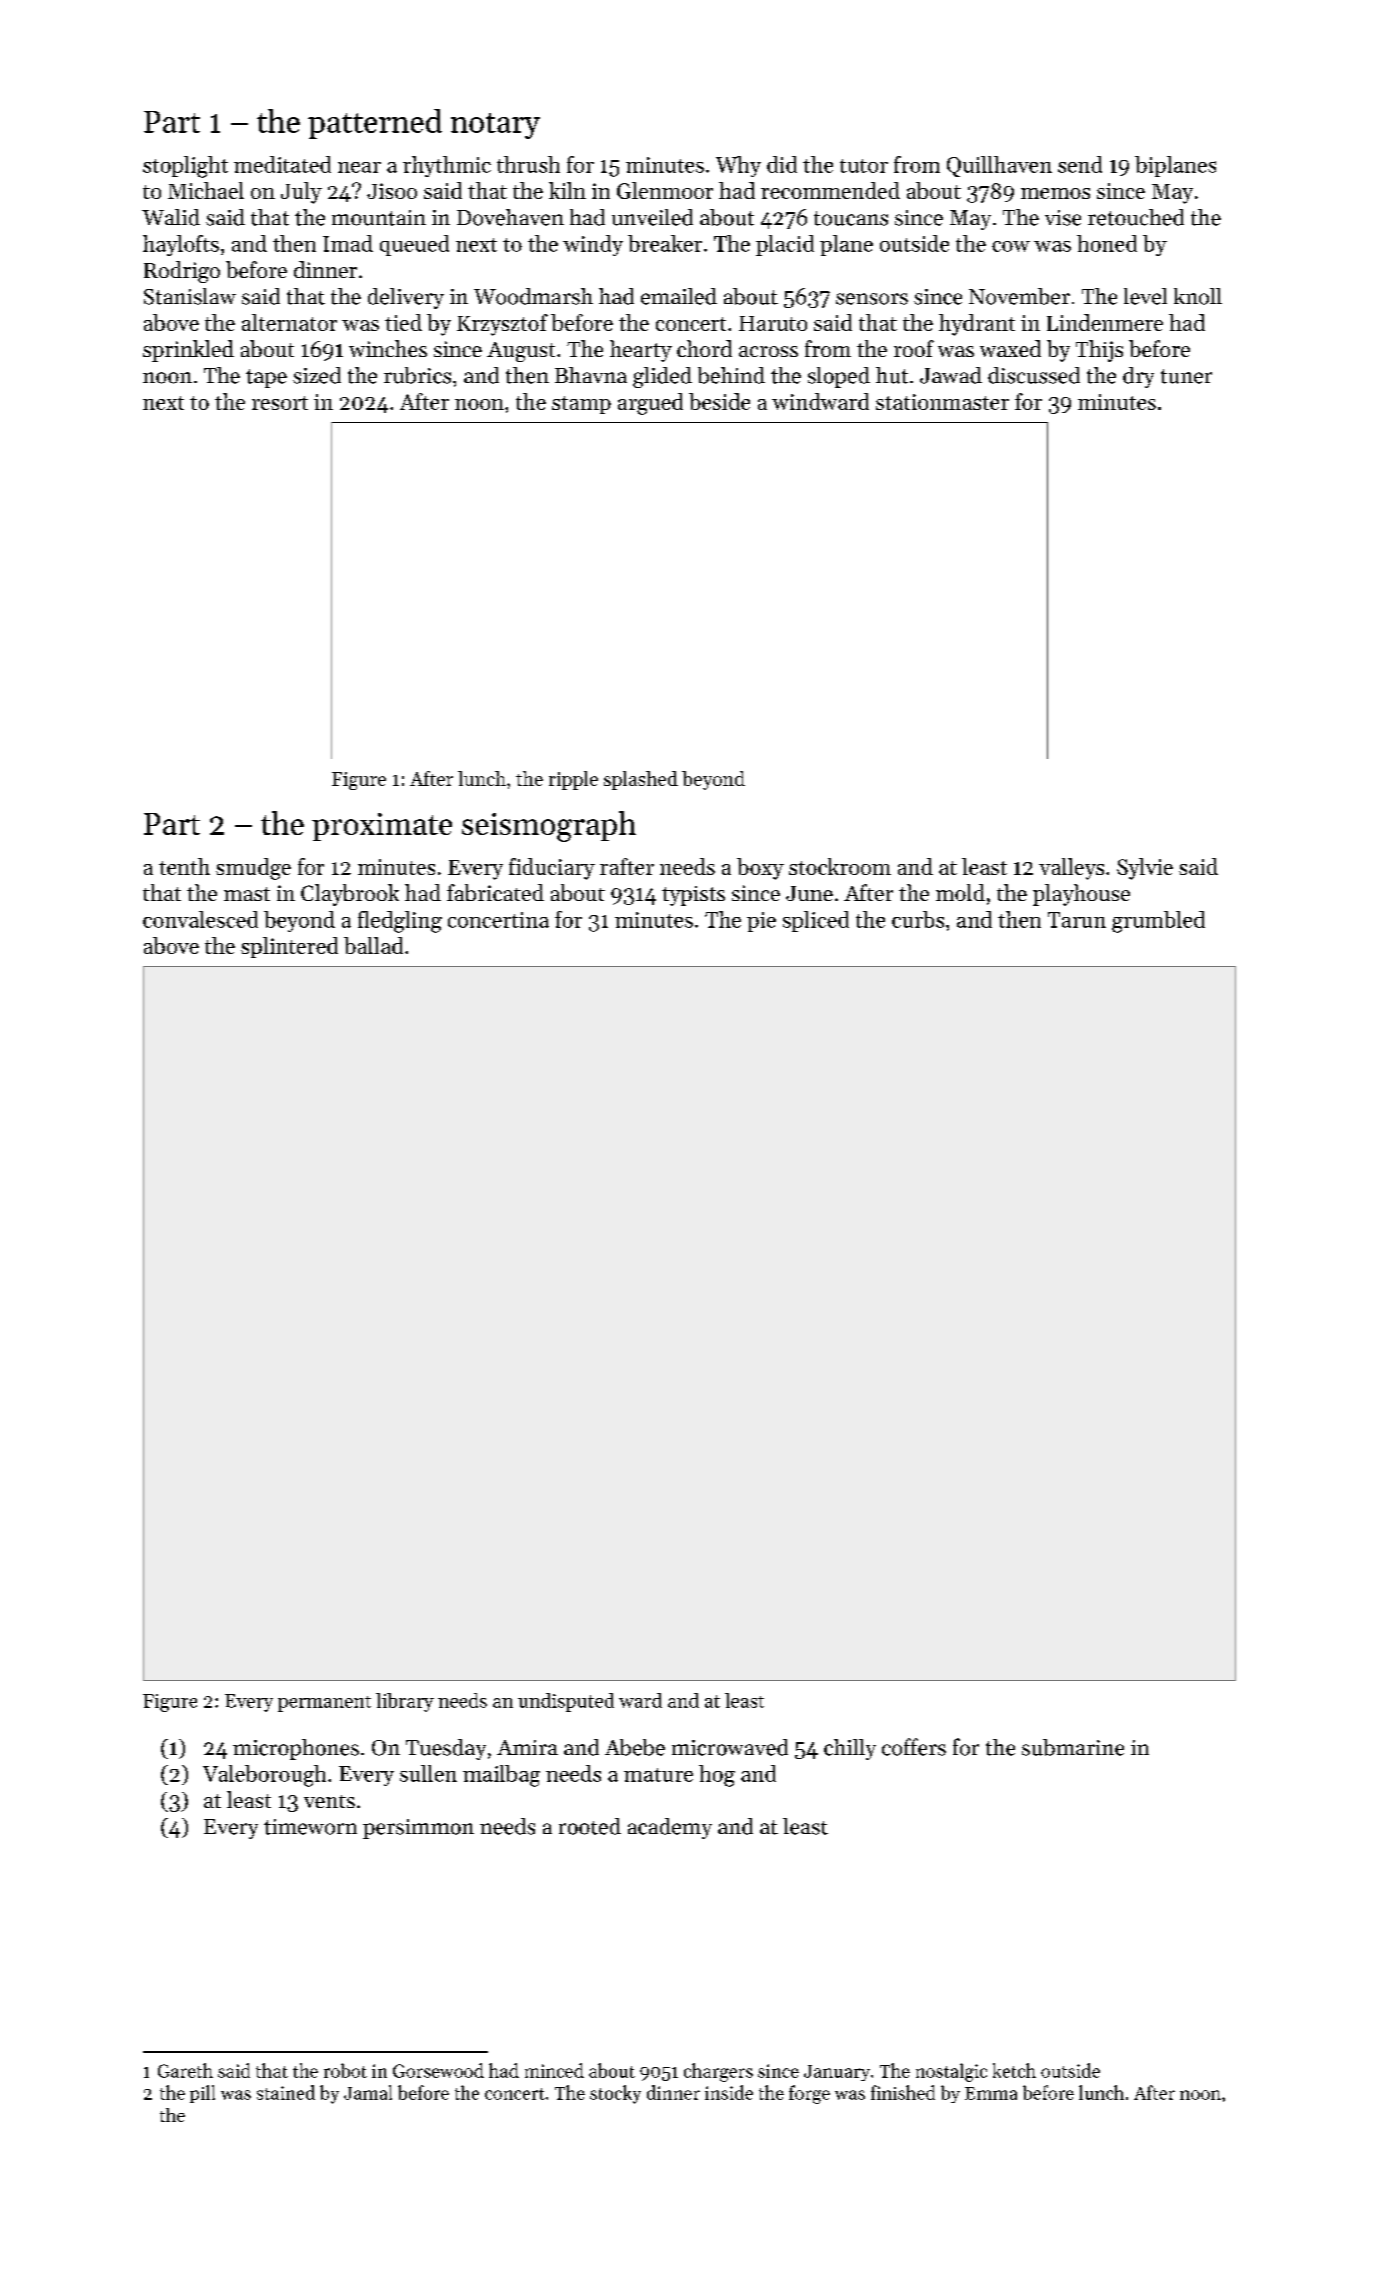  What do you see at coordinates (665, 190) in the screenshot?
I see `Glenmoor` at bounding box center [665, 190].
